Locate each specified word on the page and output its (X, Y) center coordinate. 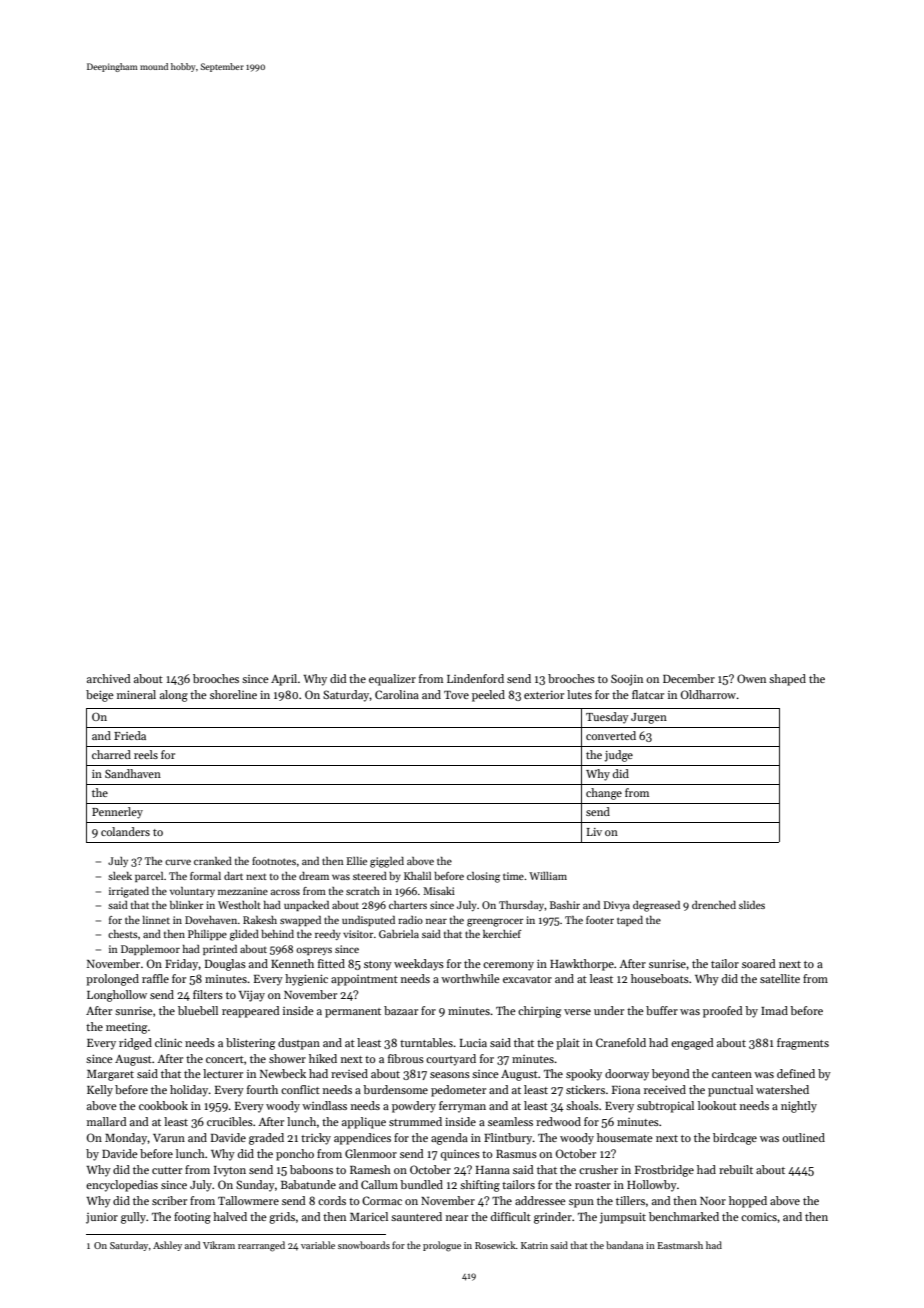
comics (759, 1217)
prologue (442, 1246)
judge (618, 756)
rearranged (261, 1246)
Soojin (627, 680)
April (284, 680)
